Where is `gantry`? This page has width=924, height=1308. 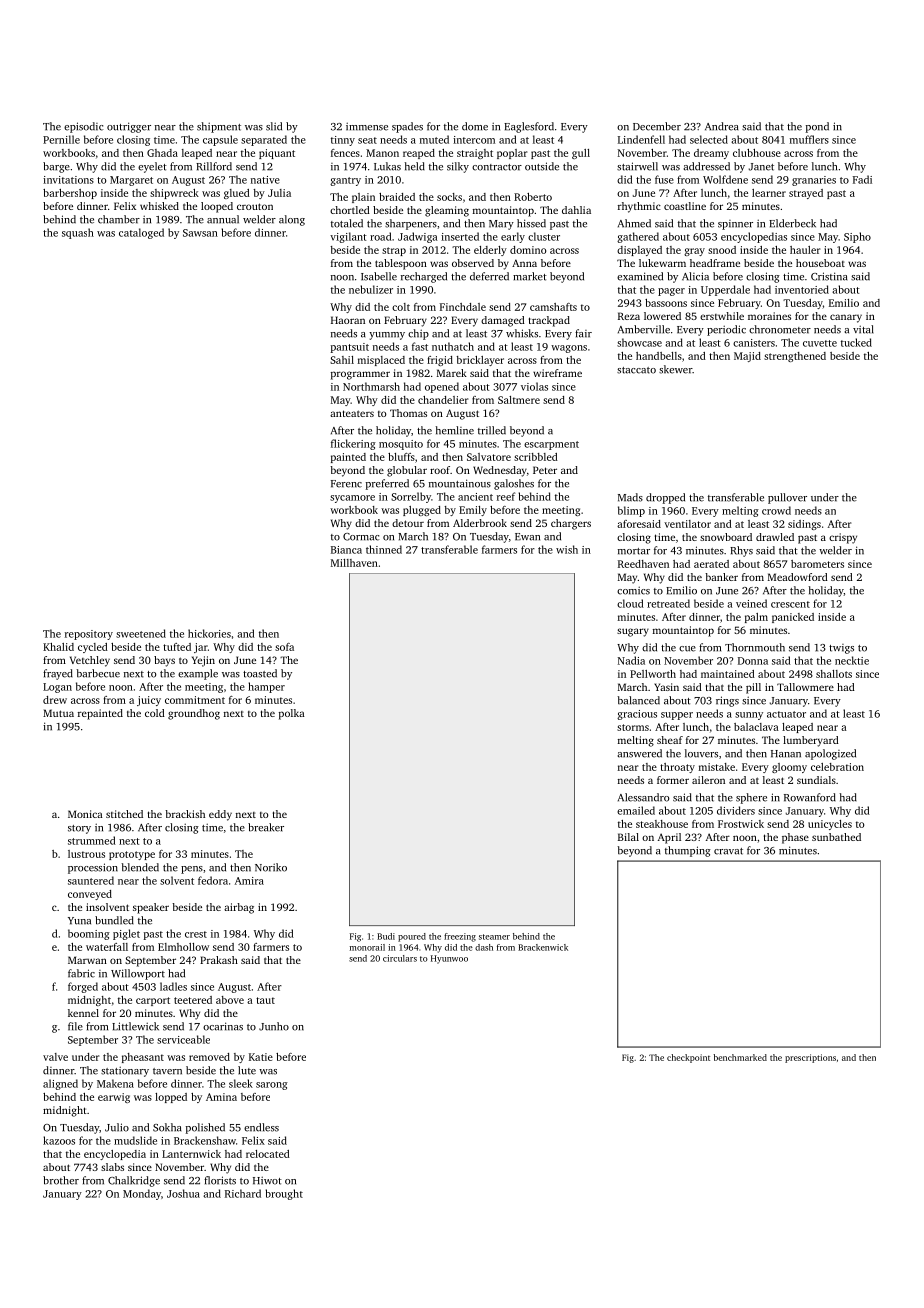 gantry is located at coordinates (345, 181).
